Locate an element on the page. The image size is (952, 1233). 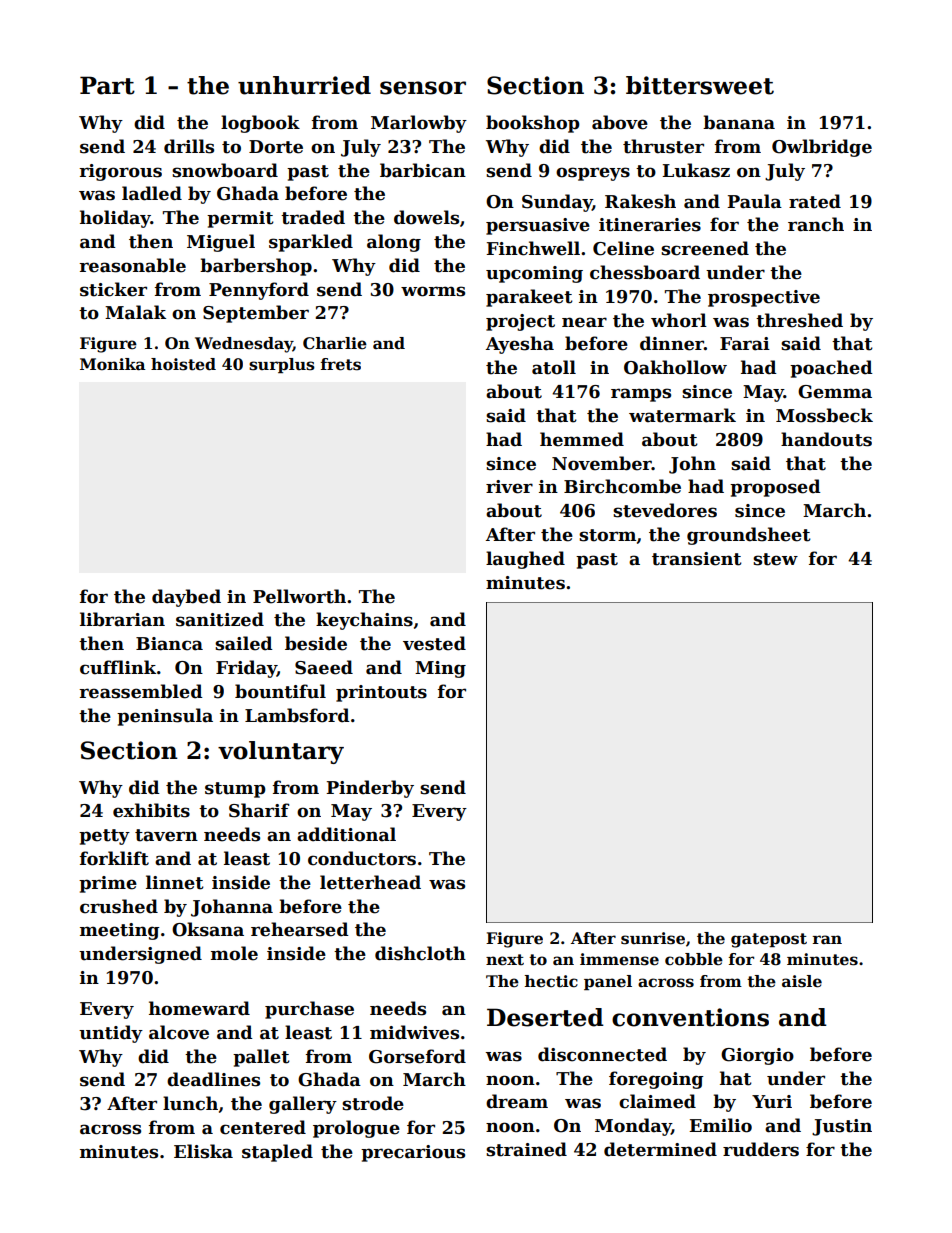
bookshop is located at coordinates (533, 124).
